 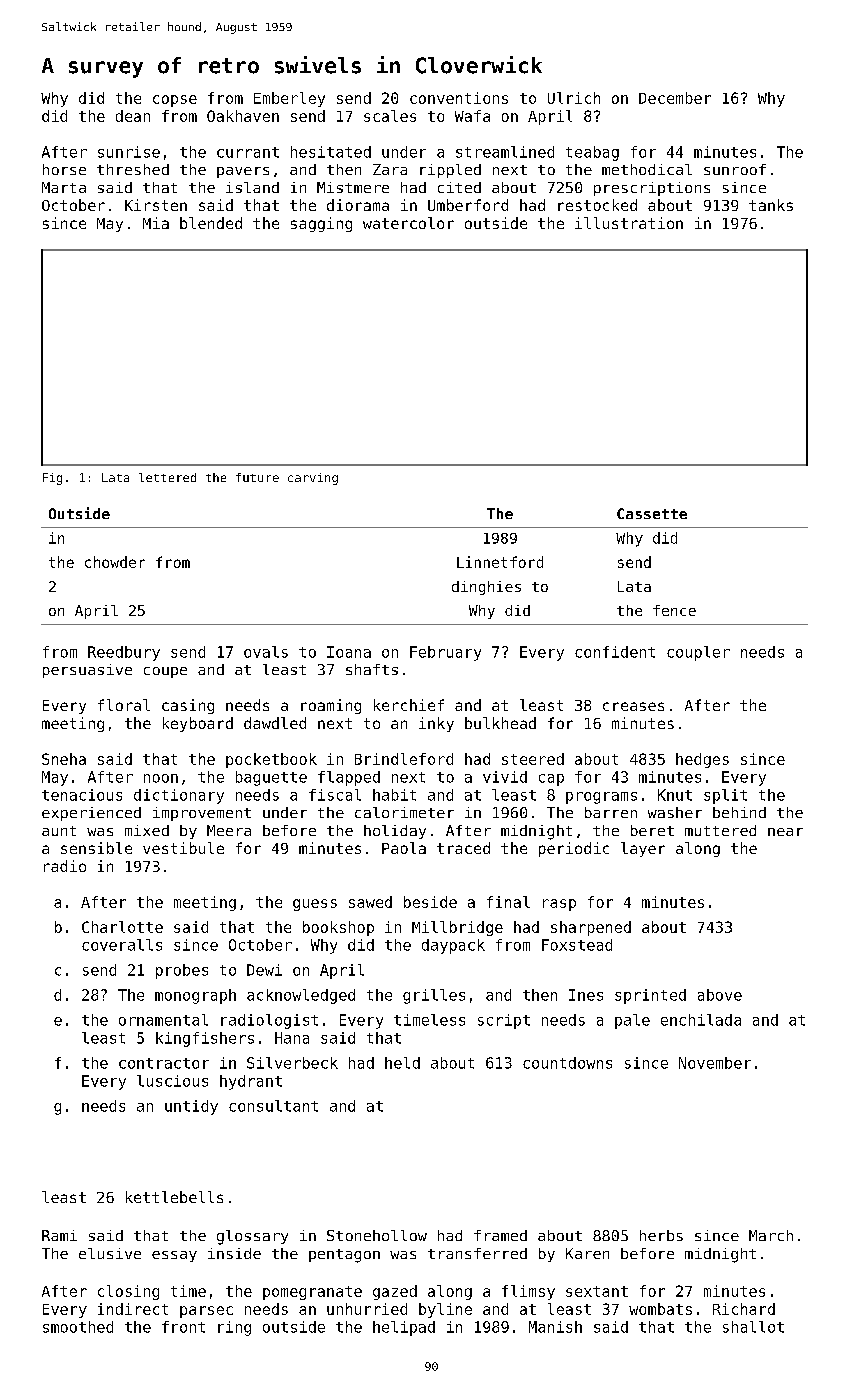 I want to click on blended, so click(x=211, y=223).
